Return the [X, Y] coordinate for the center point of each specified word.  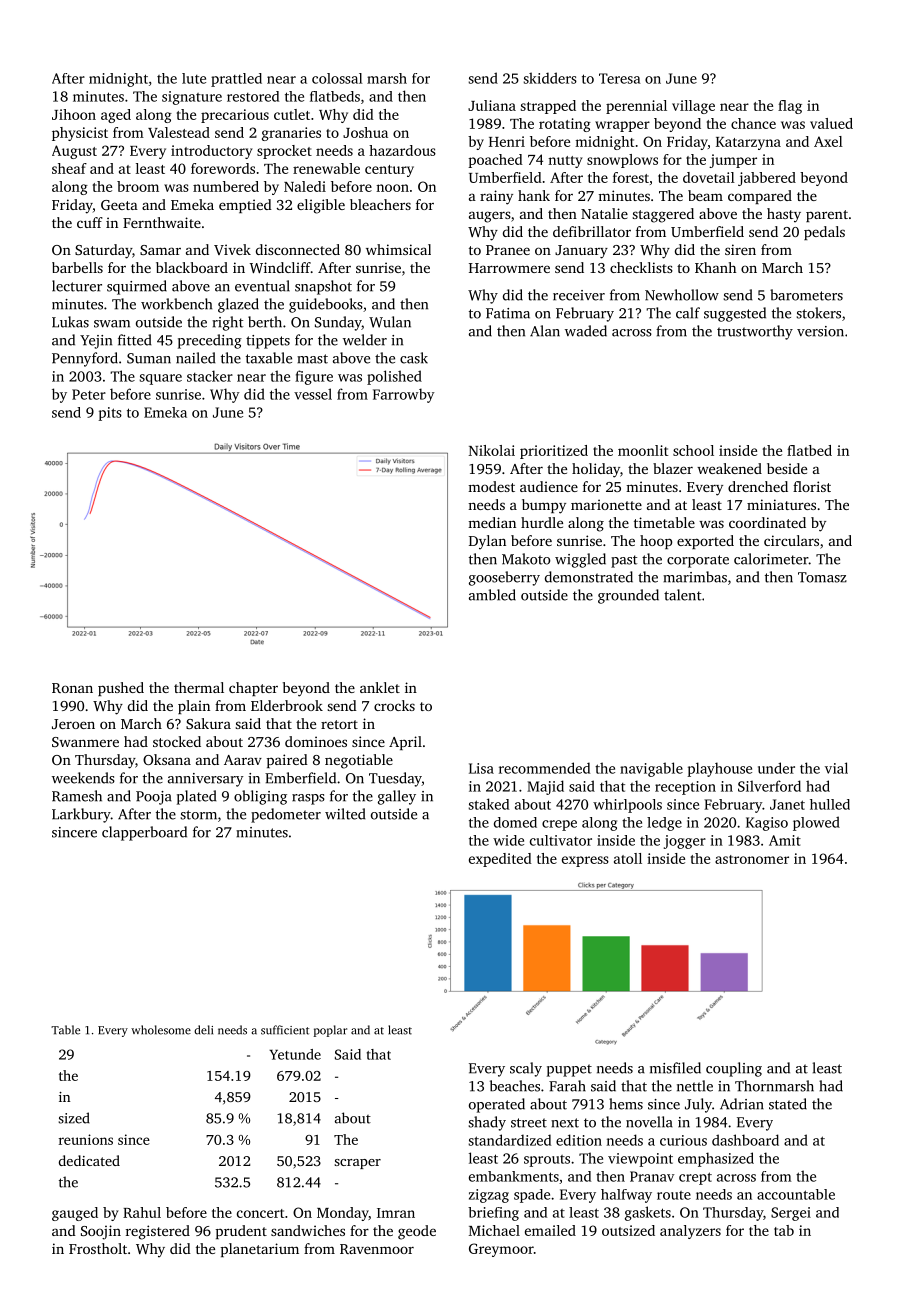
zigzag [489, 1196]
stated [788, 1104]
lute [194, 78]
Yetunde [295, 1054]
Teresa [620, 78]
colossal [337, 78]
